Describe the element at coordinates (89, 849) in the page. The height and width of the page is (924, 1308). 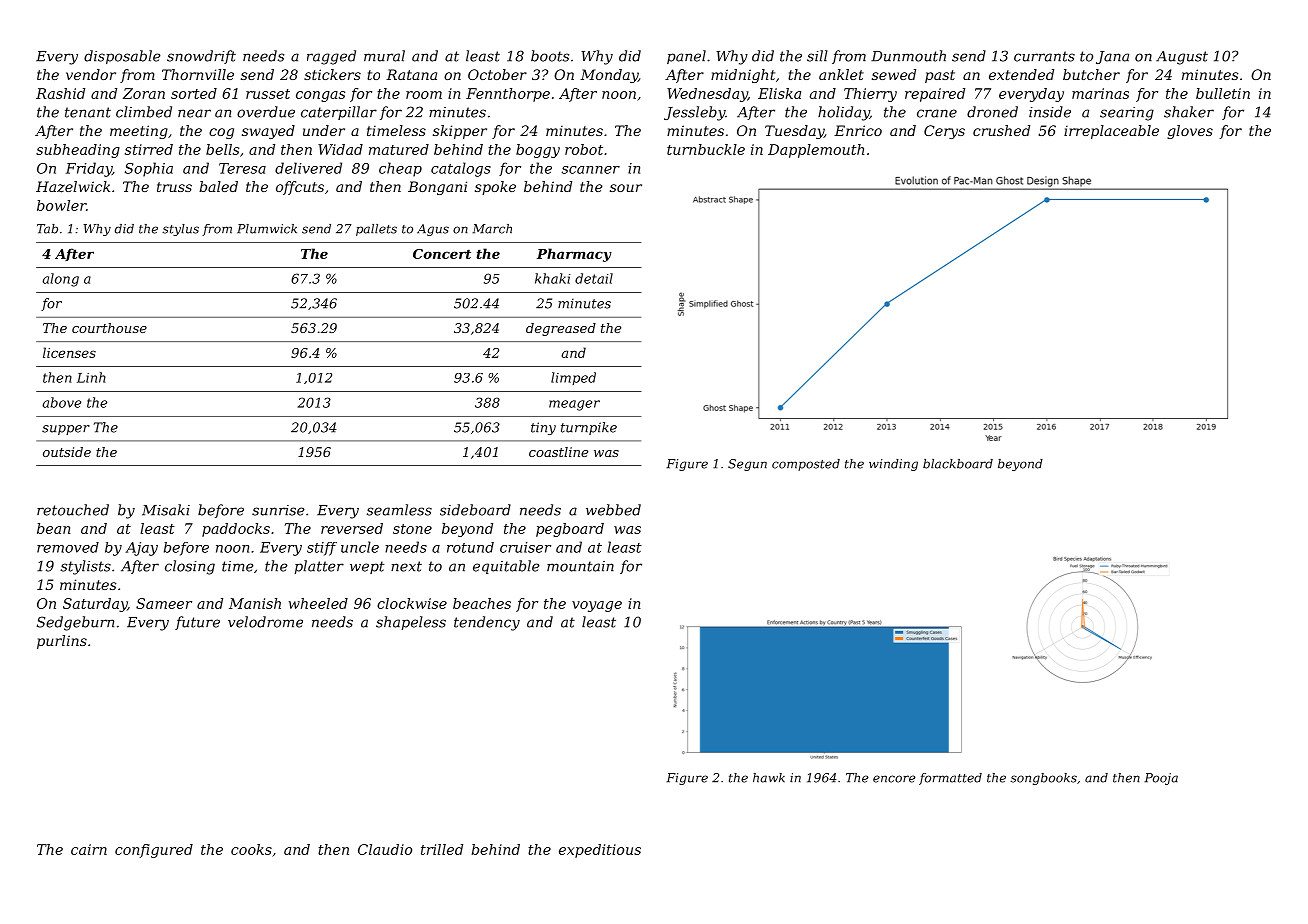
I see `cairn` at that location.
